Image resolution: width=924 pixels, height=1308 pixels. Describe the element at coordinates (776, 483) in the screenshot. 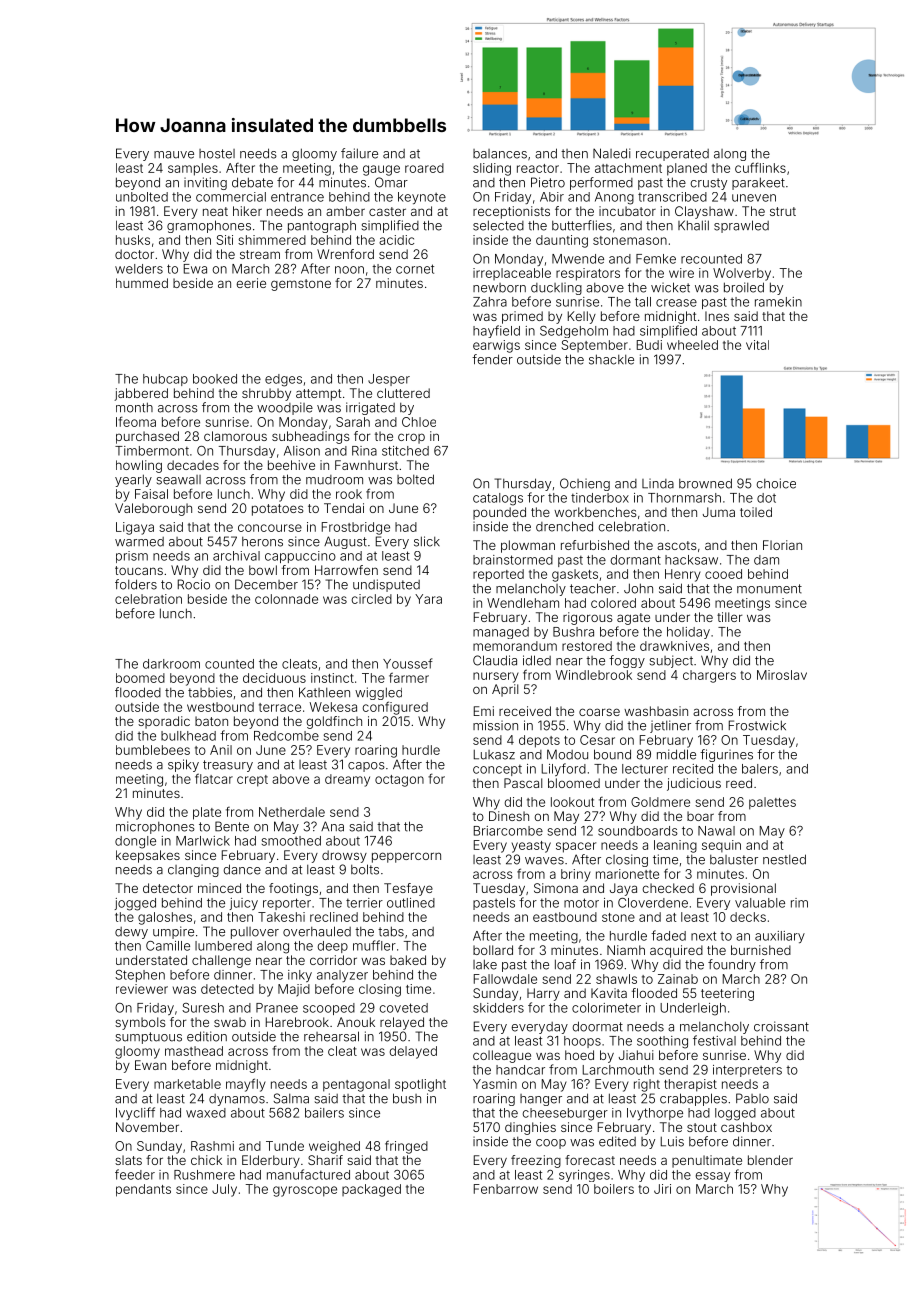

I see `choice` at that location.
